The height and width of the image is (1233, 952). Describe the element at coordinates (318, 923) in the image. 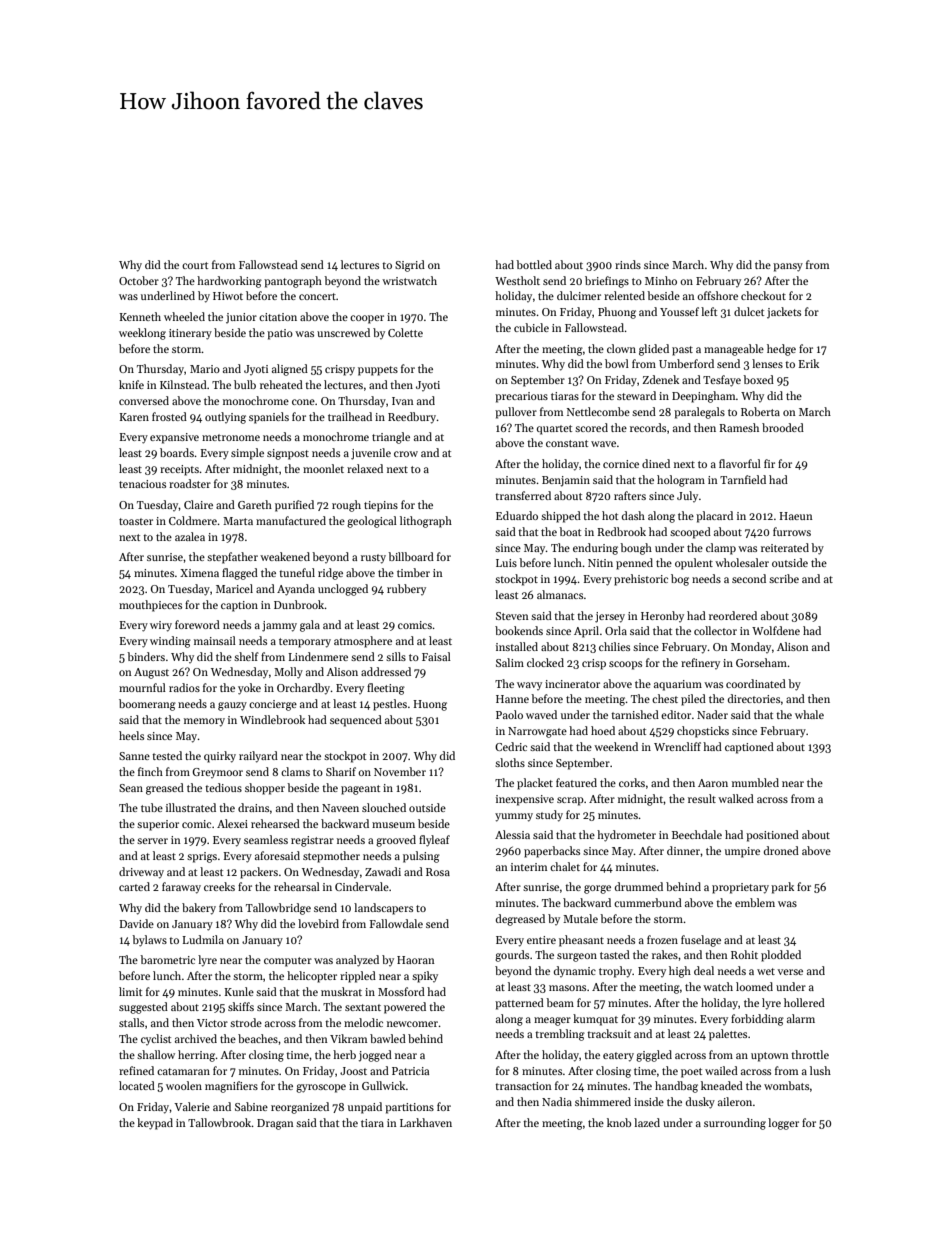

I see `lovebird` at that location.
